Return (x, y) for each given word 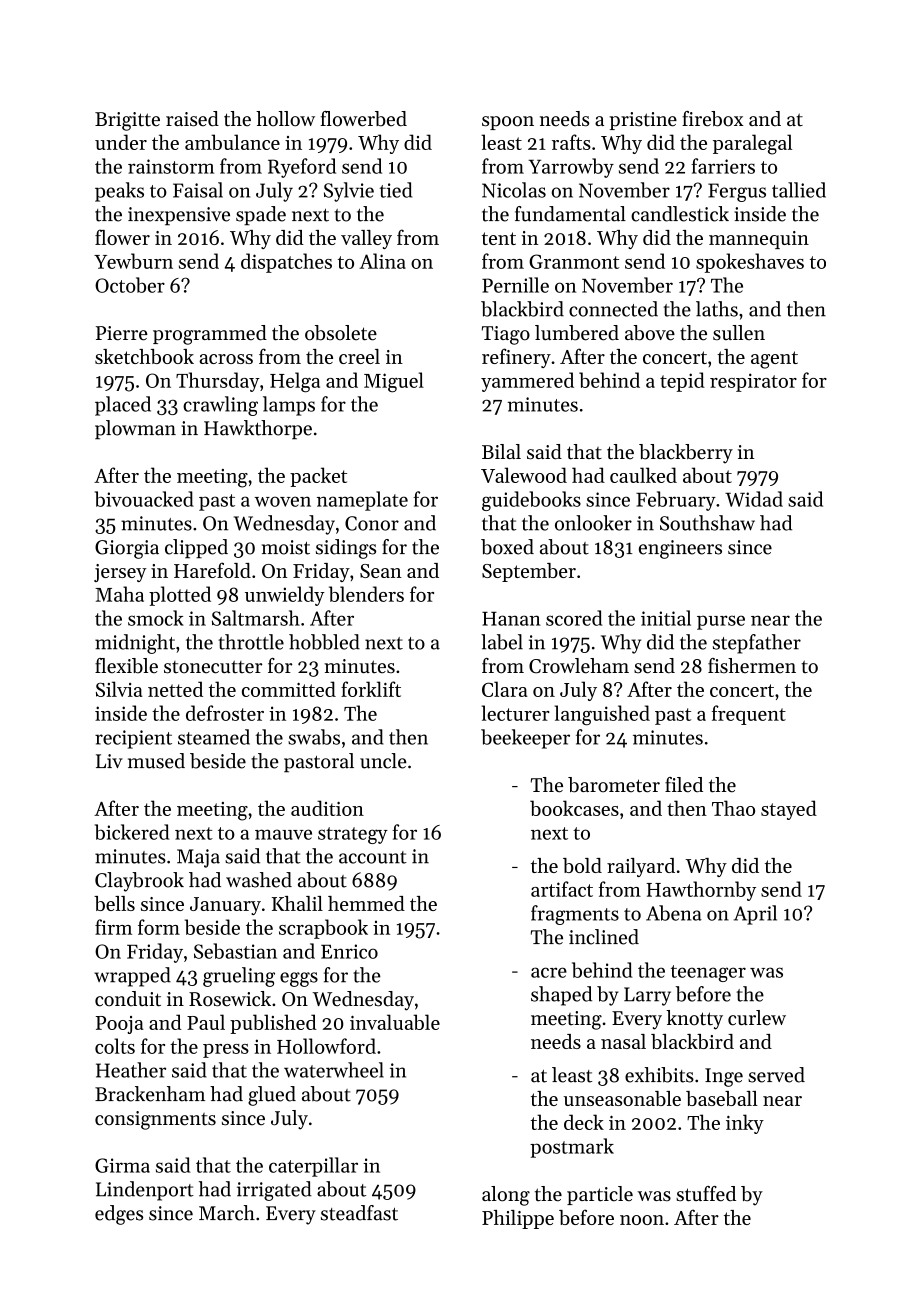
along (506, 1196)
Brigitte (127, 121)
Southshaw (707, 523)
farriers (723, 166)
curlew (757, 1018)
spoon (508, 123)
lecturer (516, 713)
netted (175, 689)
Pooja (119, 1025)
